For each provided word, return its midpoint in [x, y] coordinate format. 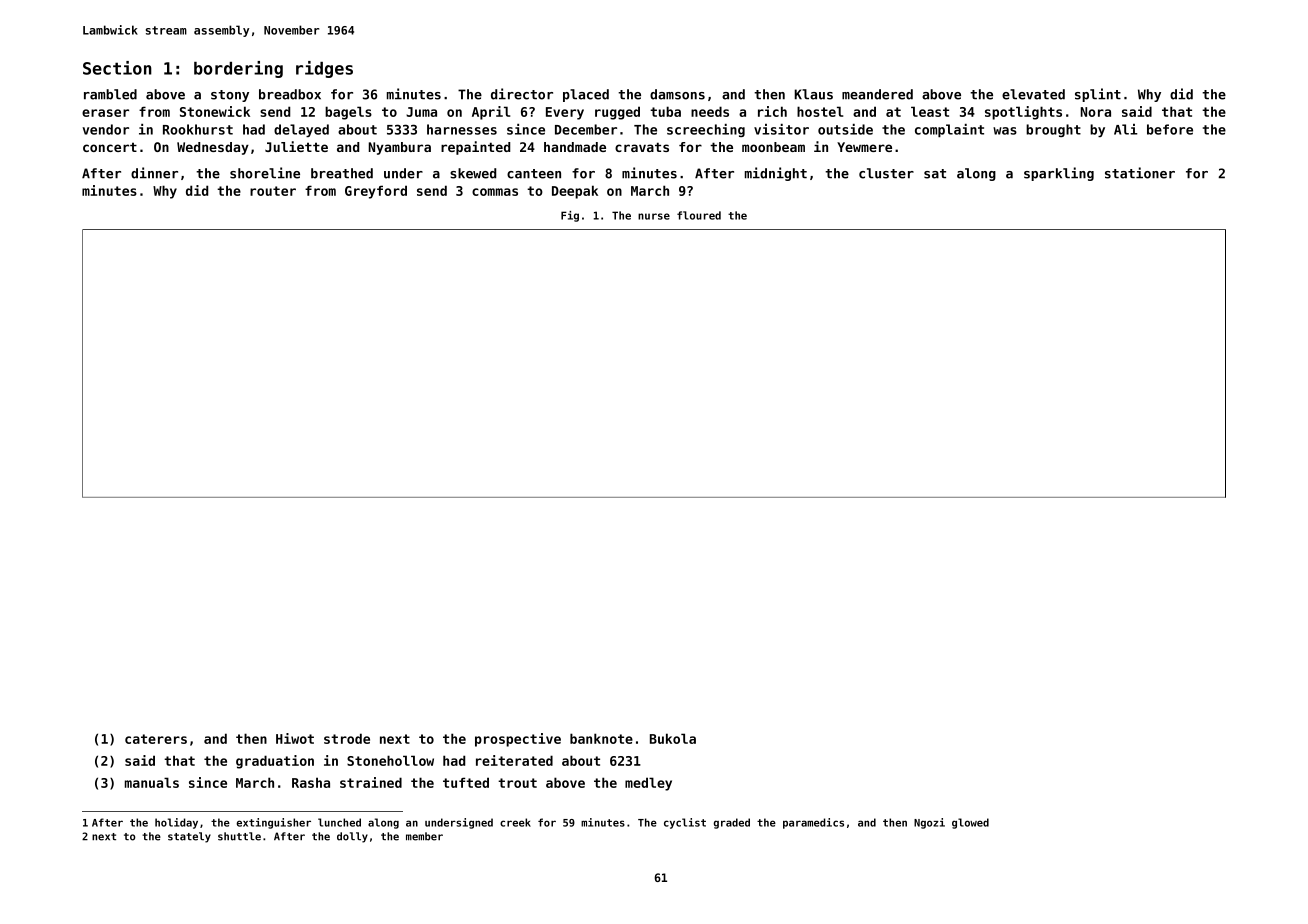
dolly [352, 837]
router [273, 191]
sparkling [1059, 174]
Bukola [673, 738]
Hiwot [295, 738]
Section [117, 68]
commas [495, 192]
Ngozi [929, 823]
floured [699, 215]
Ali [1126, 129]
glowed [970, 823]
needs [710, 111]
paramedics [813, 823]
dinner [154, 173]
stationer [1140, 173]
